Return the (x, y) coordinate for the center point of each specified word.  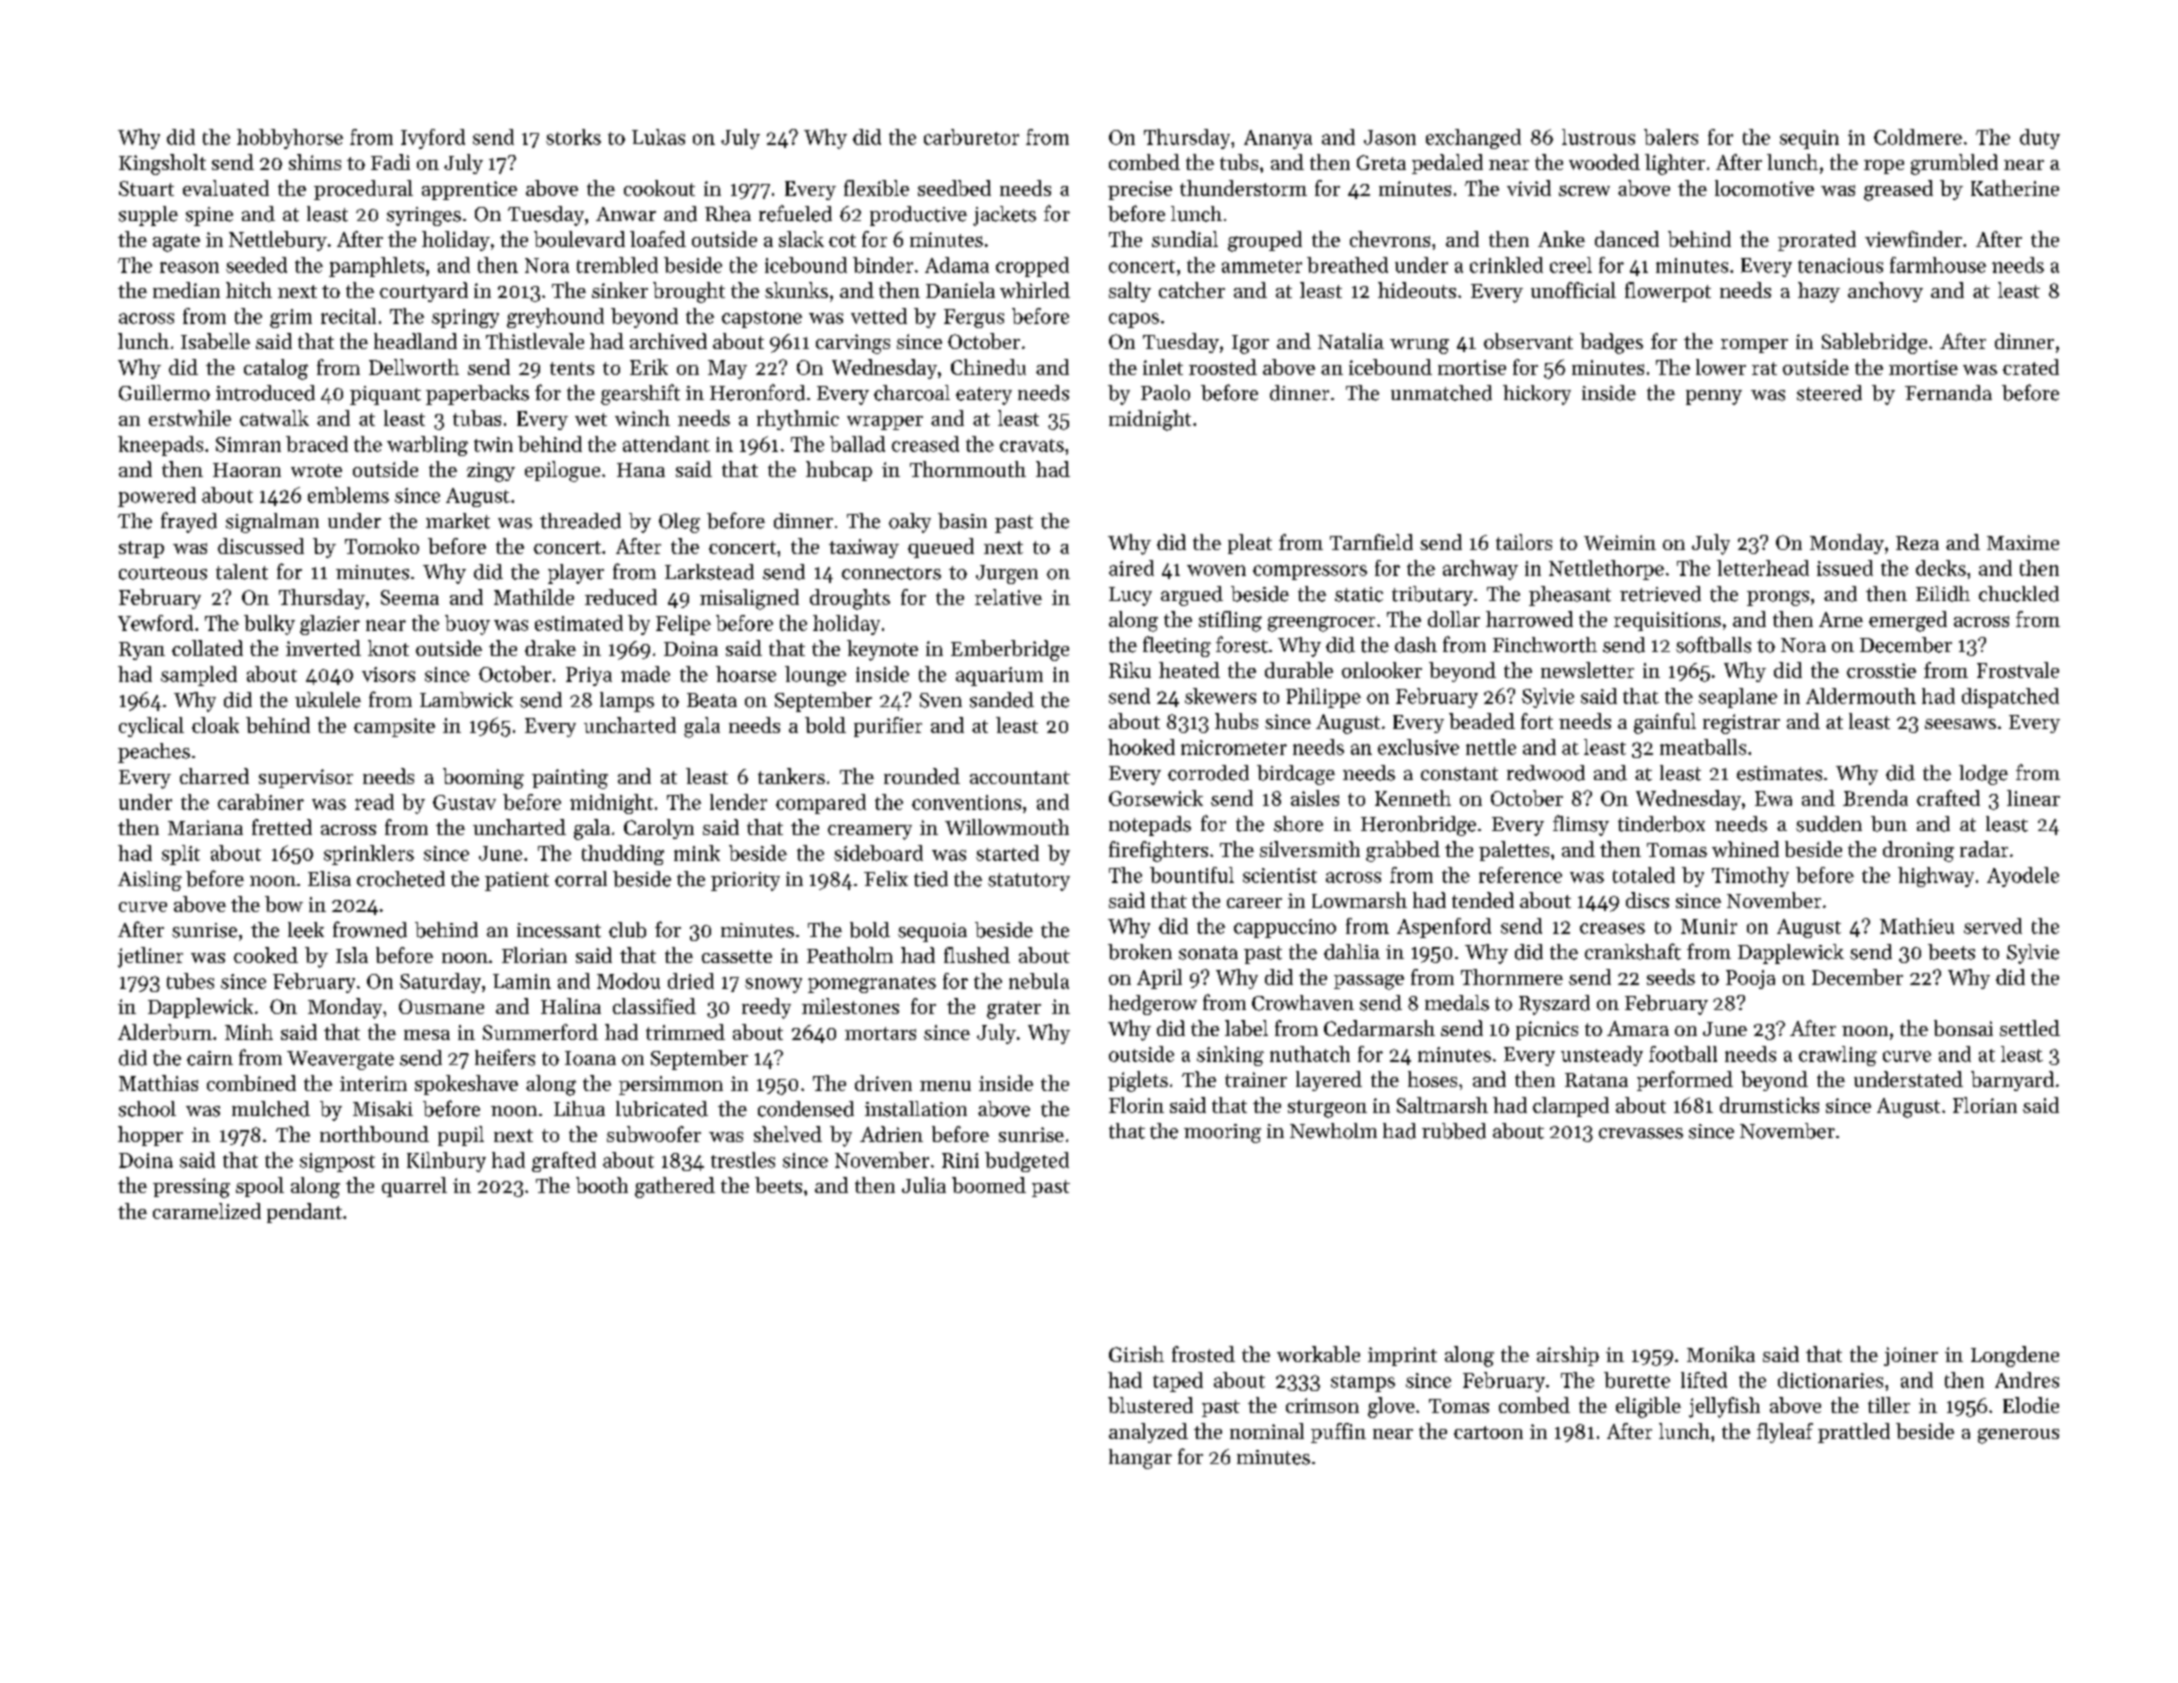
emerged (1908, 621)
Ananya (1278, 139)
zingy (491, 472)
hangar (1140, 1459)
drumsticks (1769, 1105)
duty (2040, 139)
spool (260, 1187)
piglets (1138, 1081)
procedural (363, 190)
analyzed (1148, 1433)
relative (1008, 597)
